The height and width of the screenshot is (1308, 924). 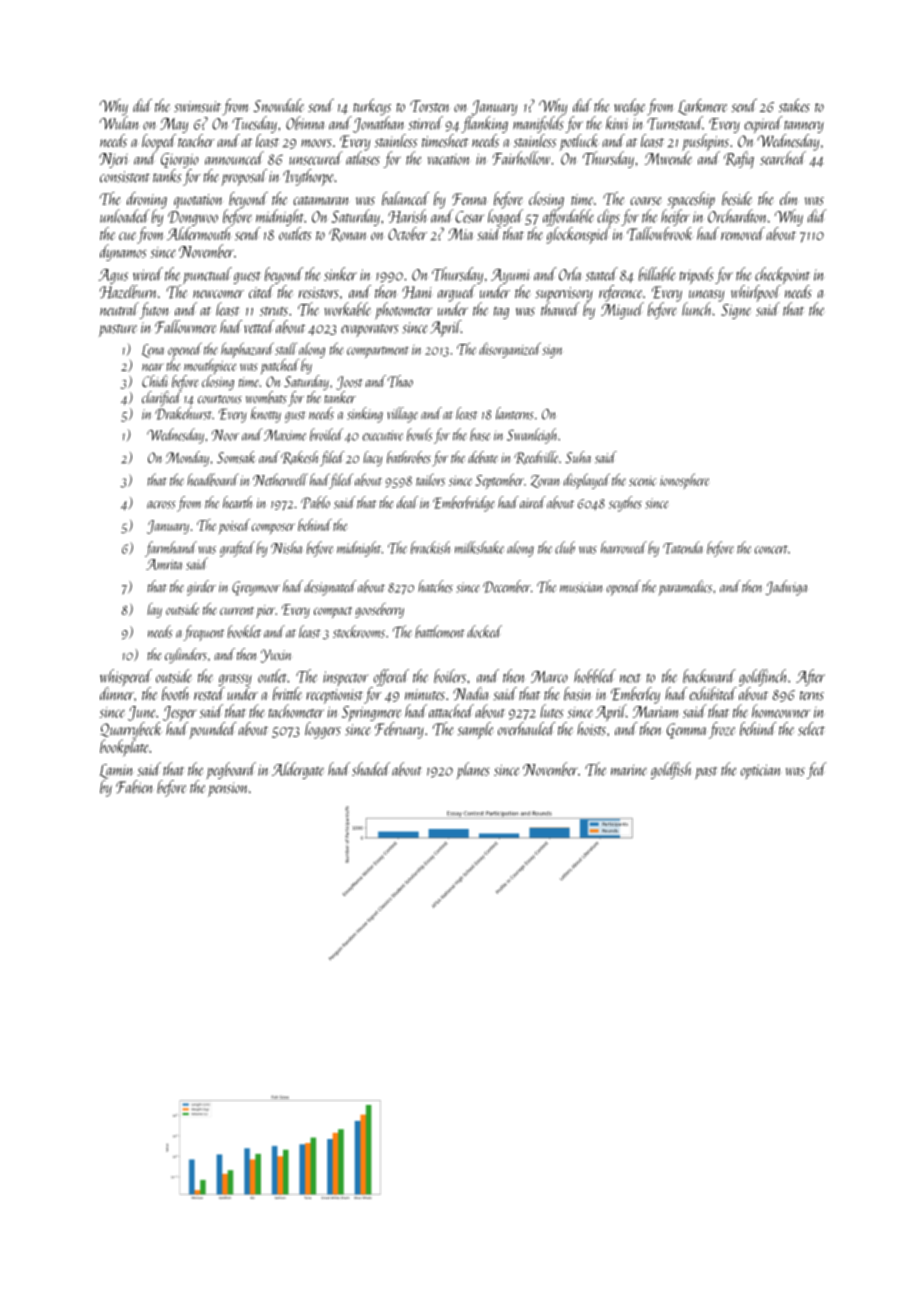 What do you see at coordinates (783, 158) in the screenshot?
I see `searched` at bounding box center [783, 158].
